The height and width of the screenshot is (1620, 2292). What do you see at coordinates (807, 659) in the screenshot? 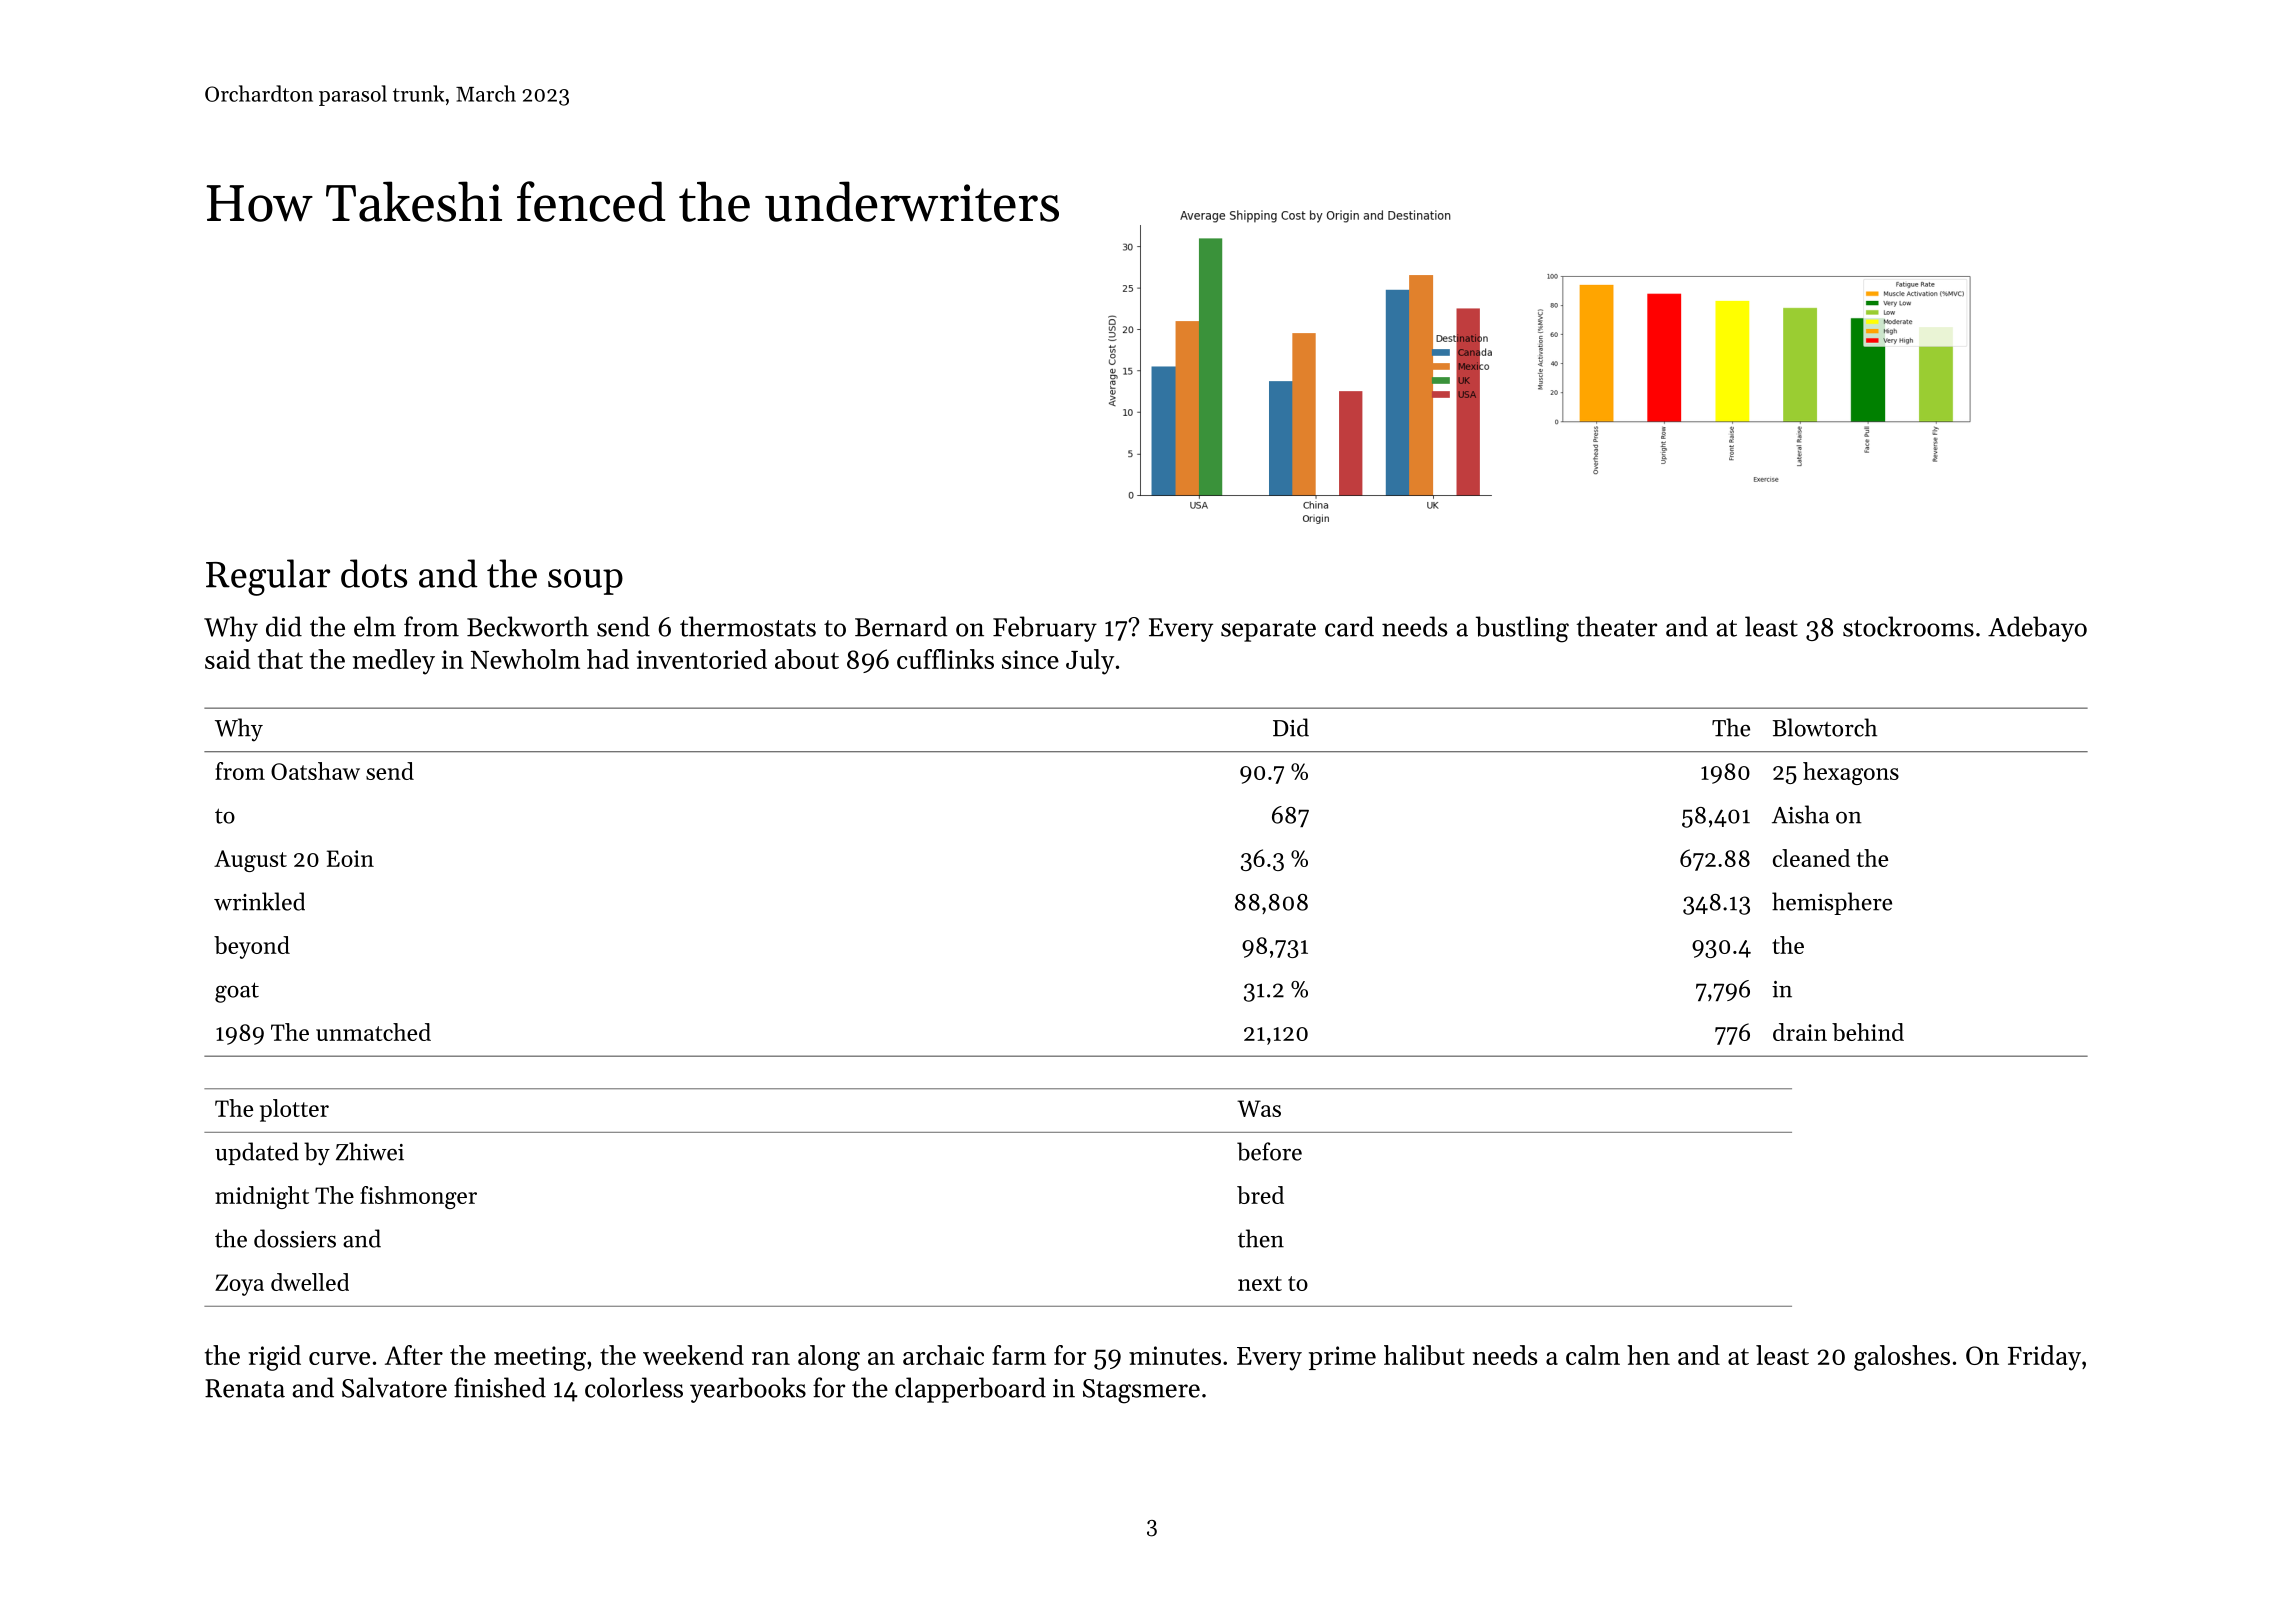
I see `about` at bounding box center [807, 659].
